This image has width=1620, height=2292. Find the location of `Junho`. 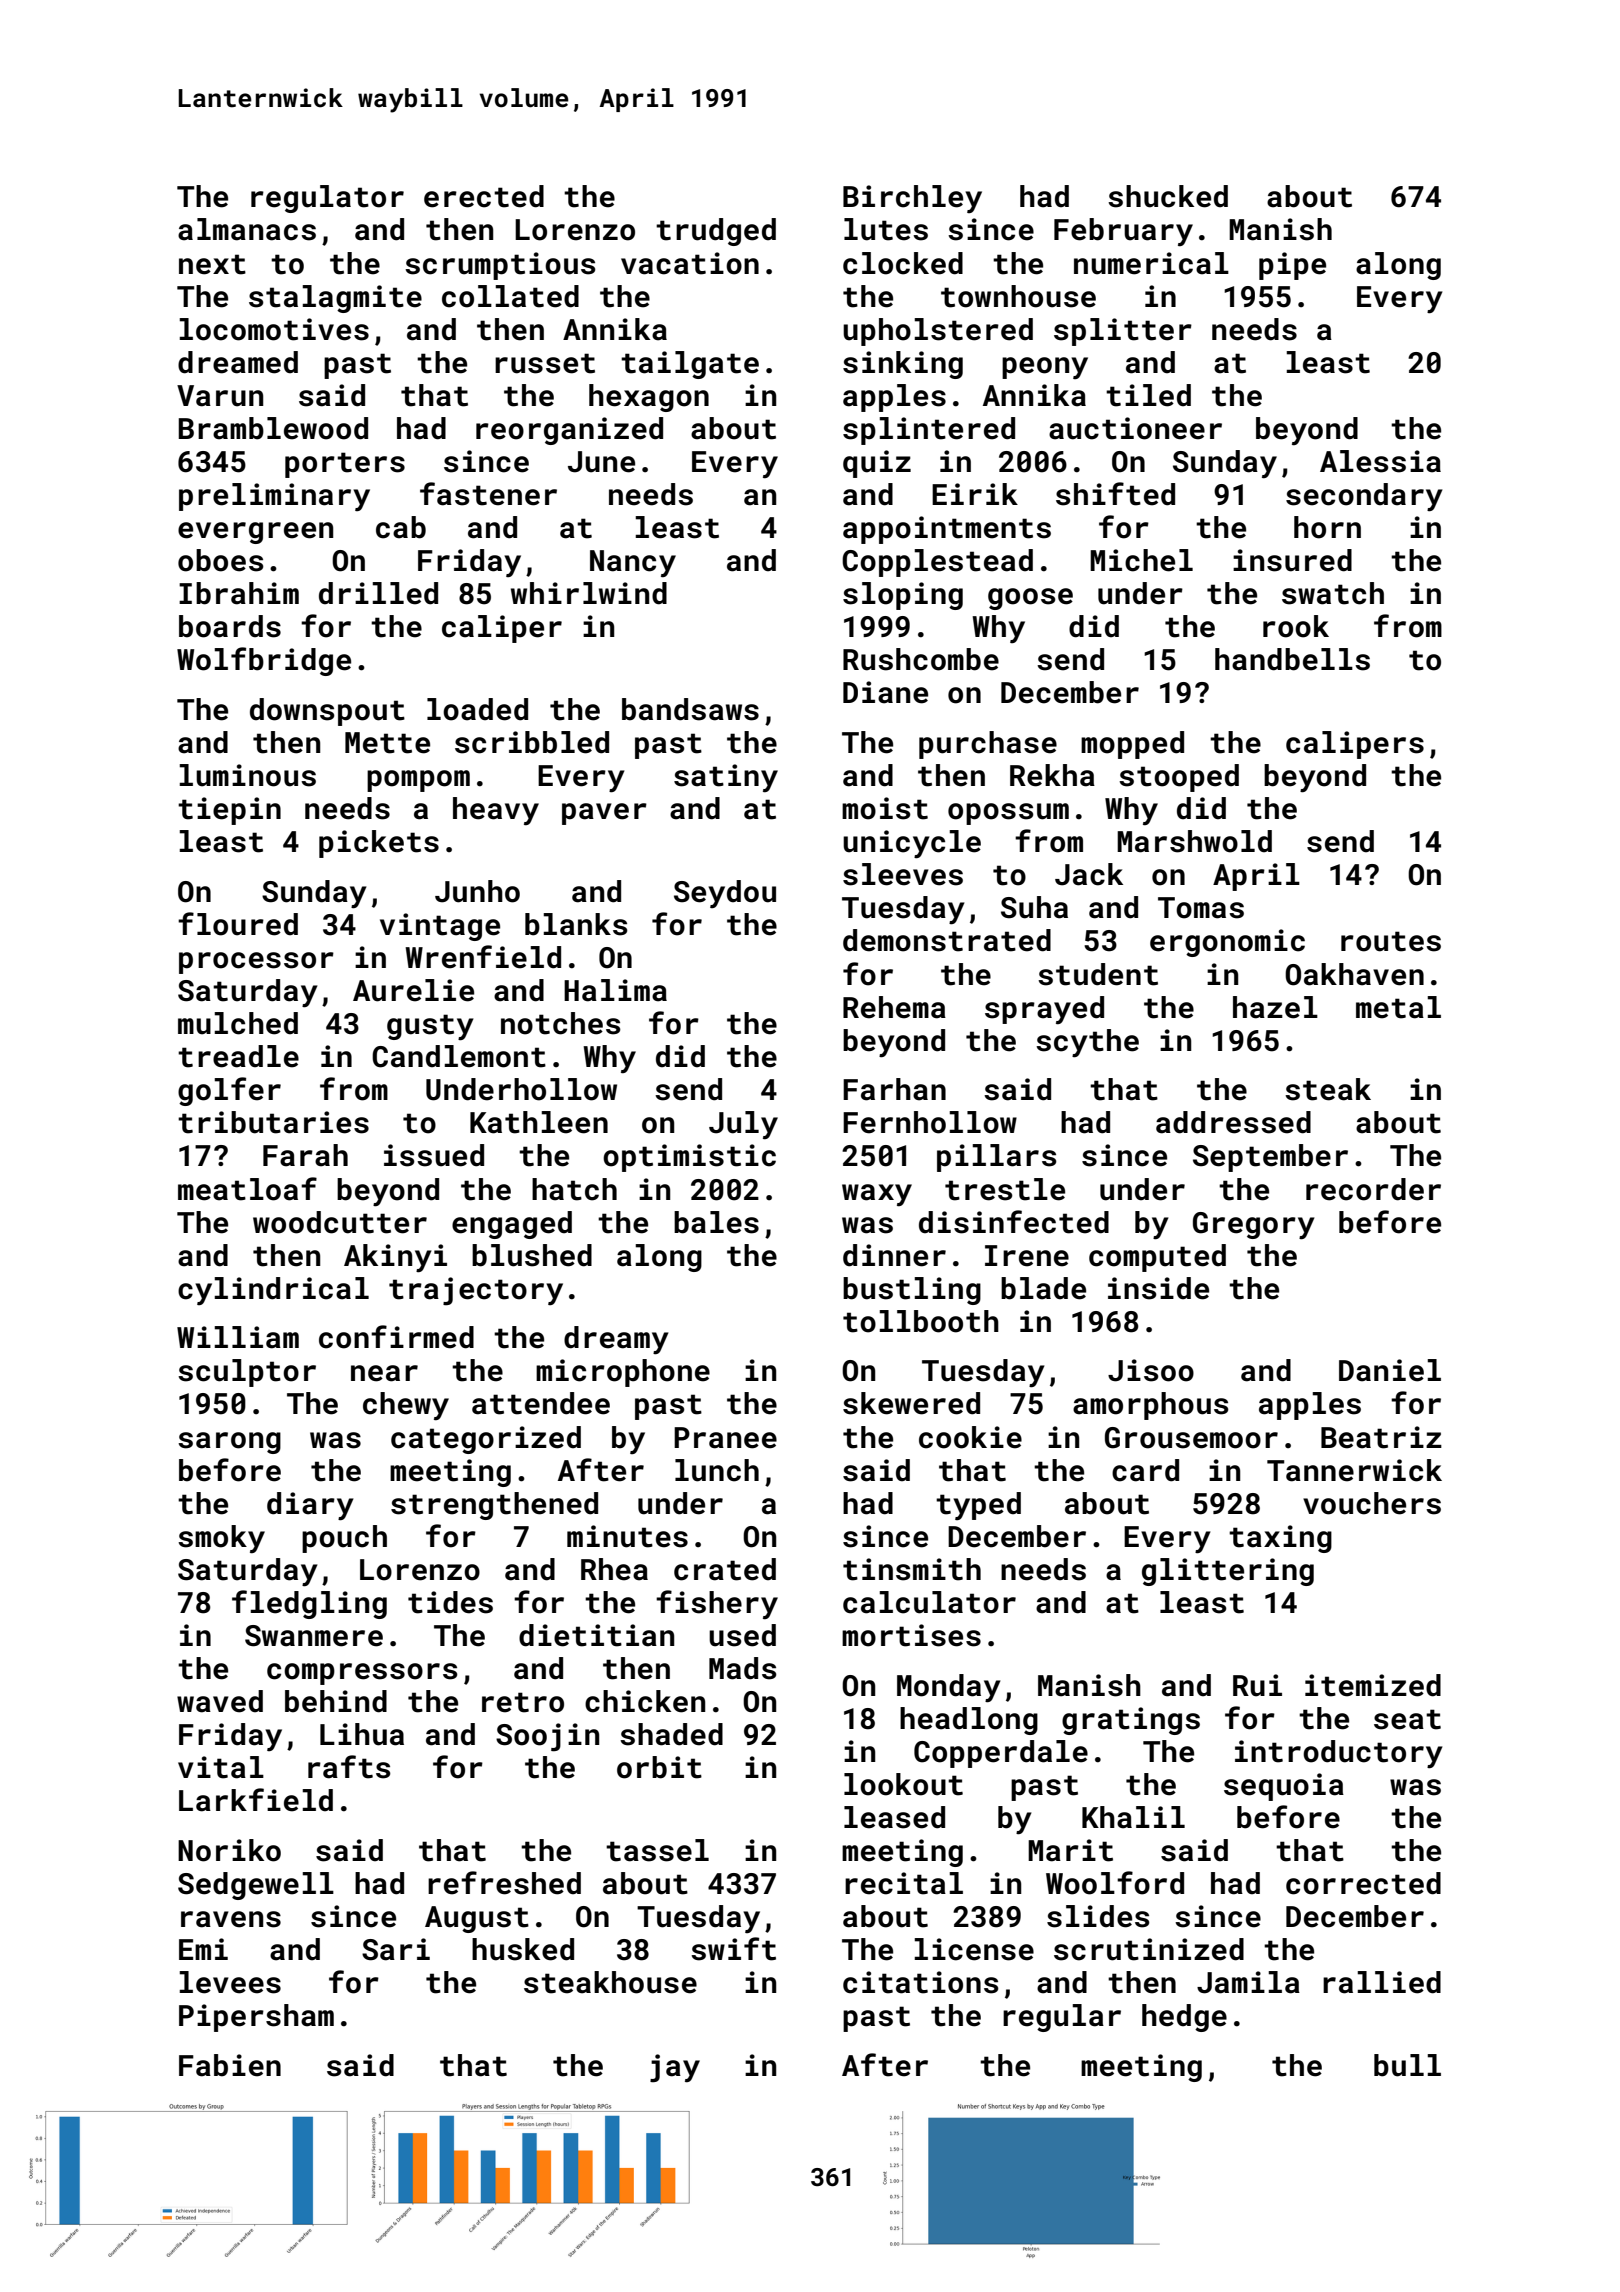

Junho is located at coordinates (477, 891).
